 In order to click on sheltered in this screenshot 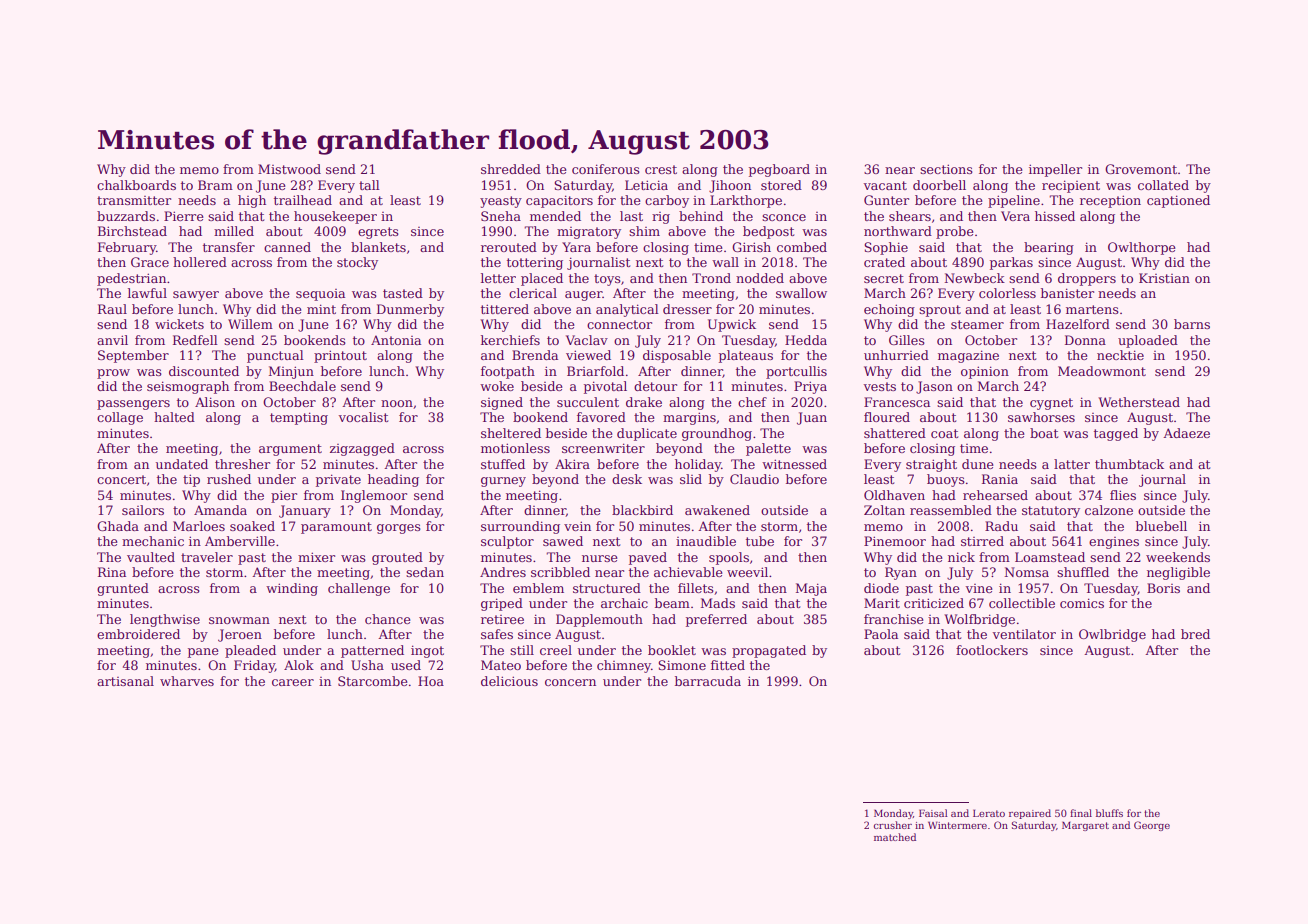, I will do `click(511, 433)`.
